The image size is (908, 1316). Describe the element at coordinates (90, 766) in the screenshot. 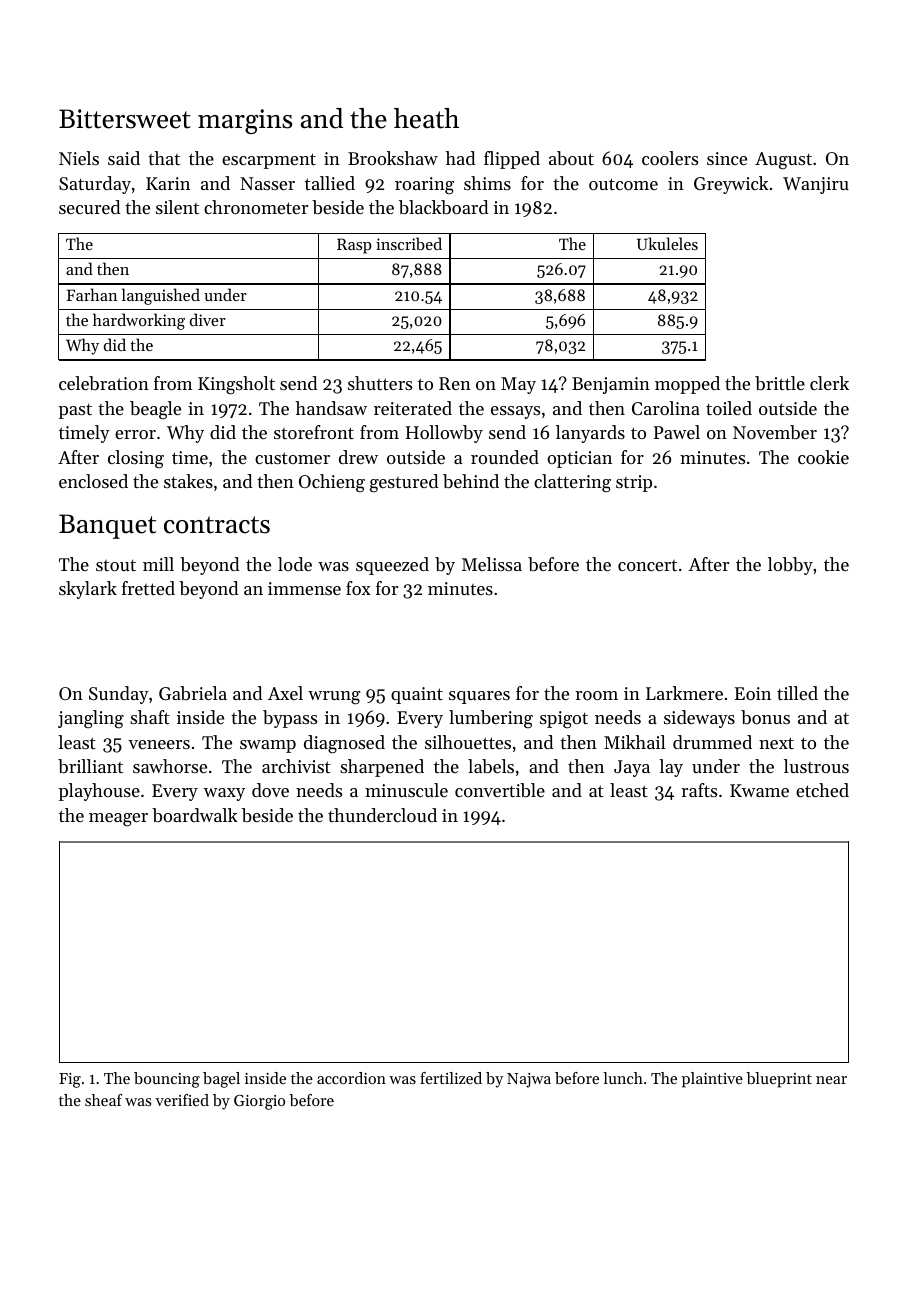

I see `brilliant` at that location.
